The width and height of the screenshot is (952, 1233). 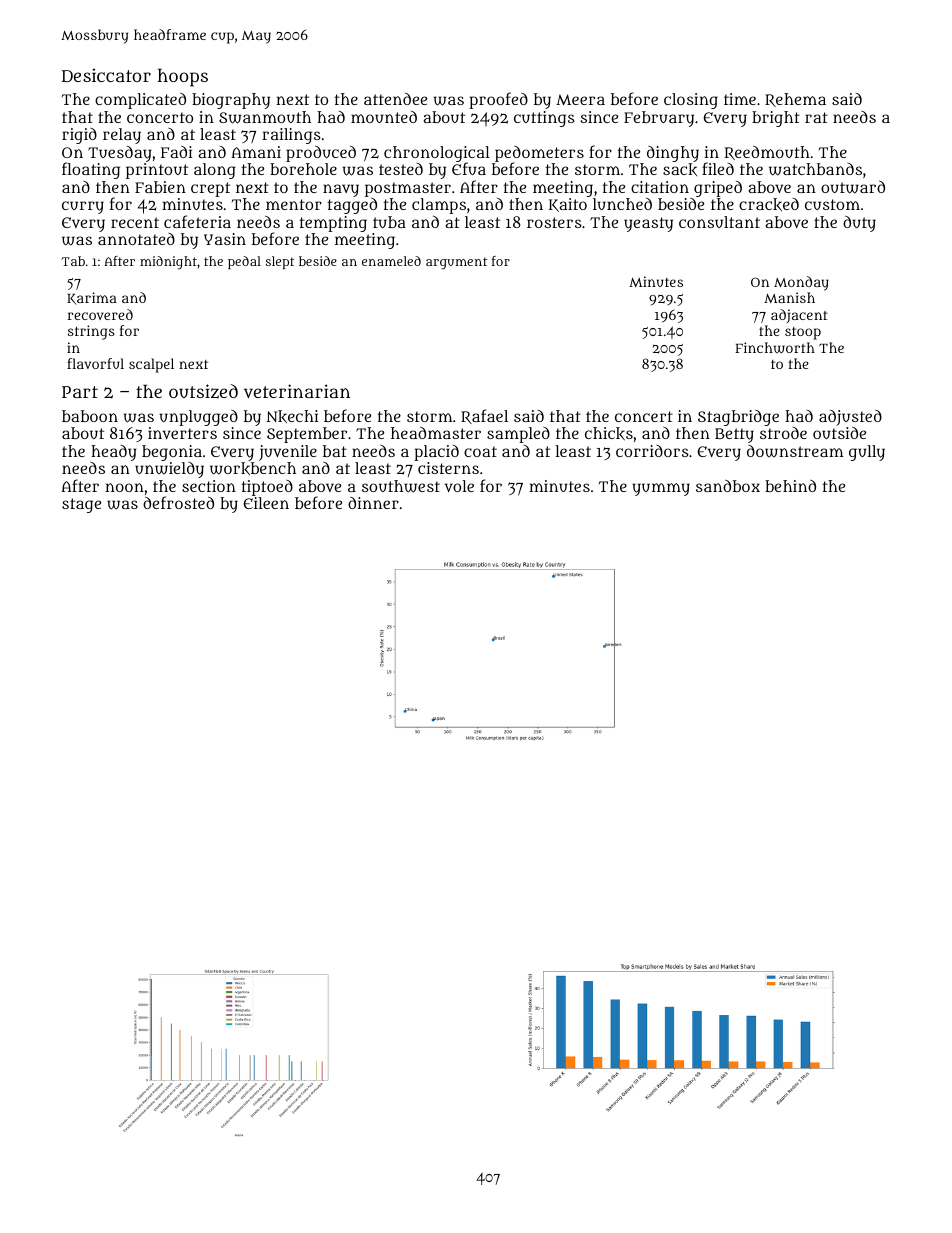 What do you see at coordinates (767, 153) in the screenshot?
I see `Reedmouth` at bounding box center [767, 153].
